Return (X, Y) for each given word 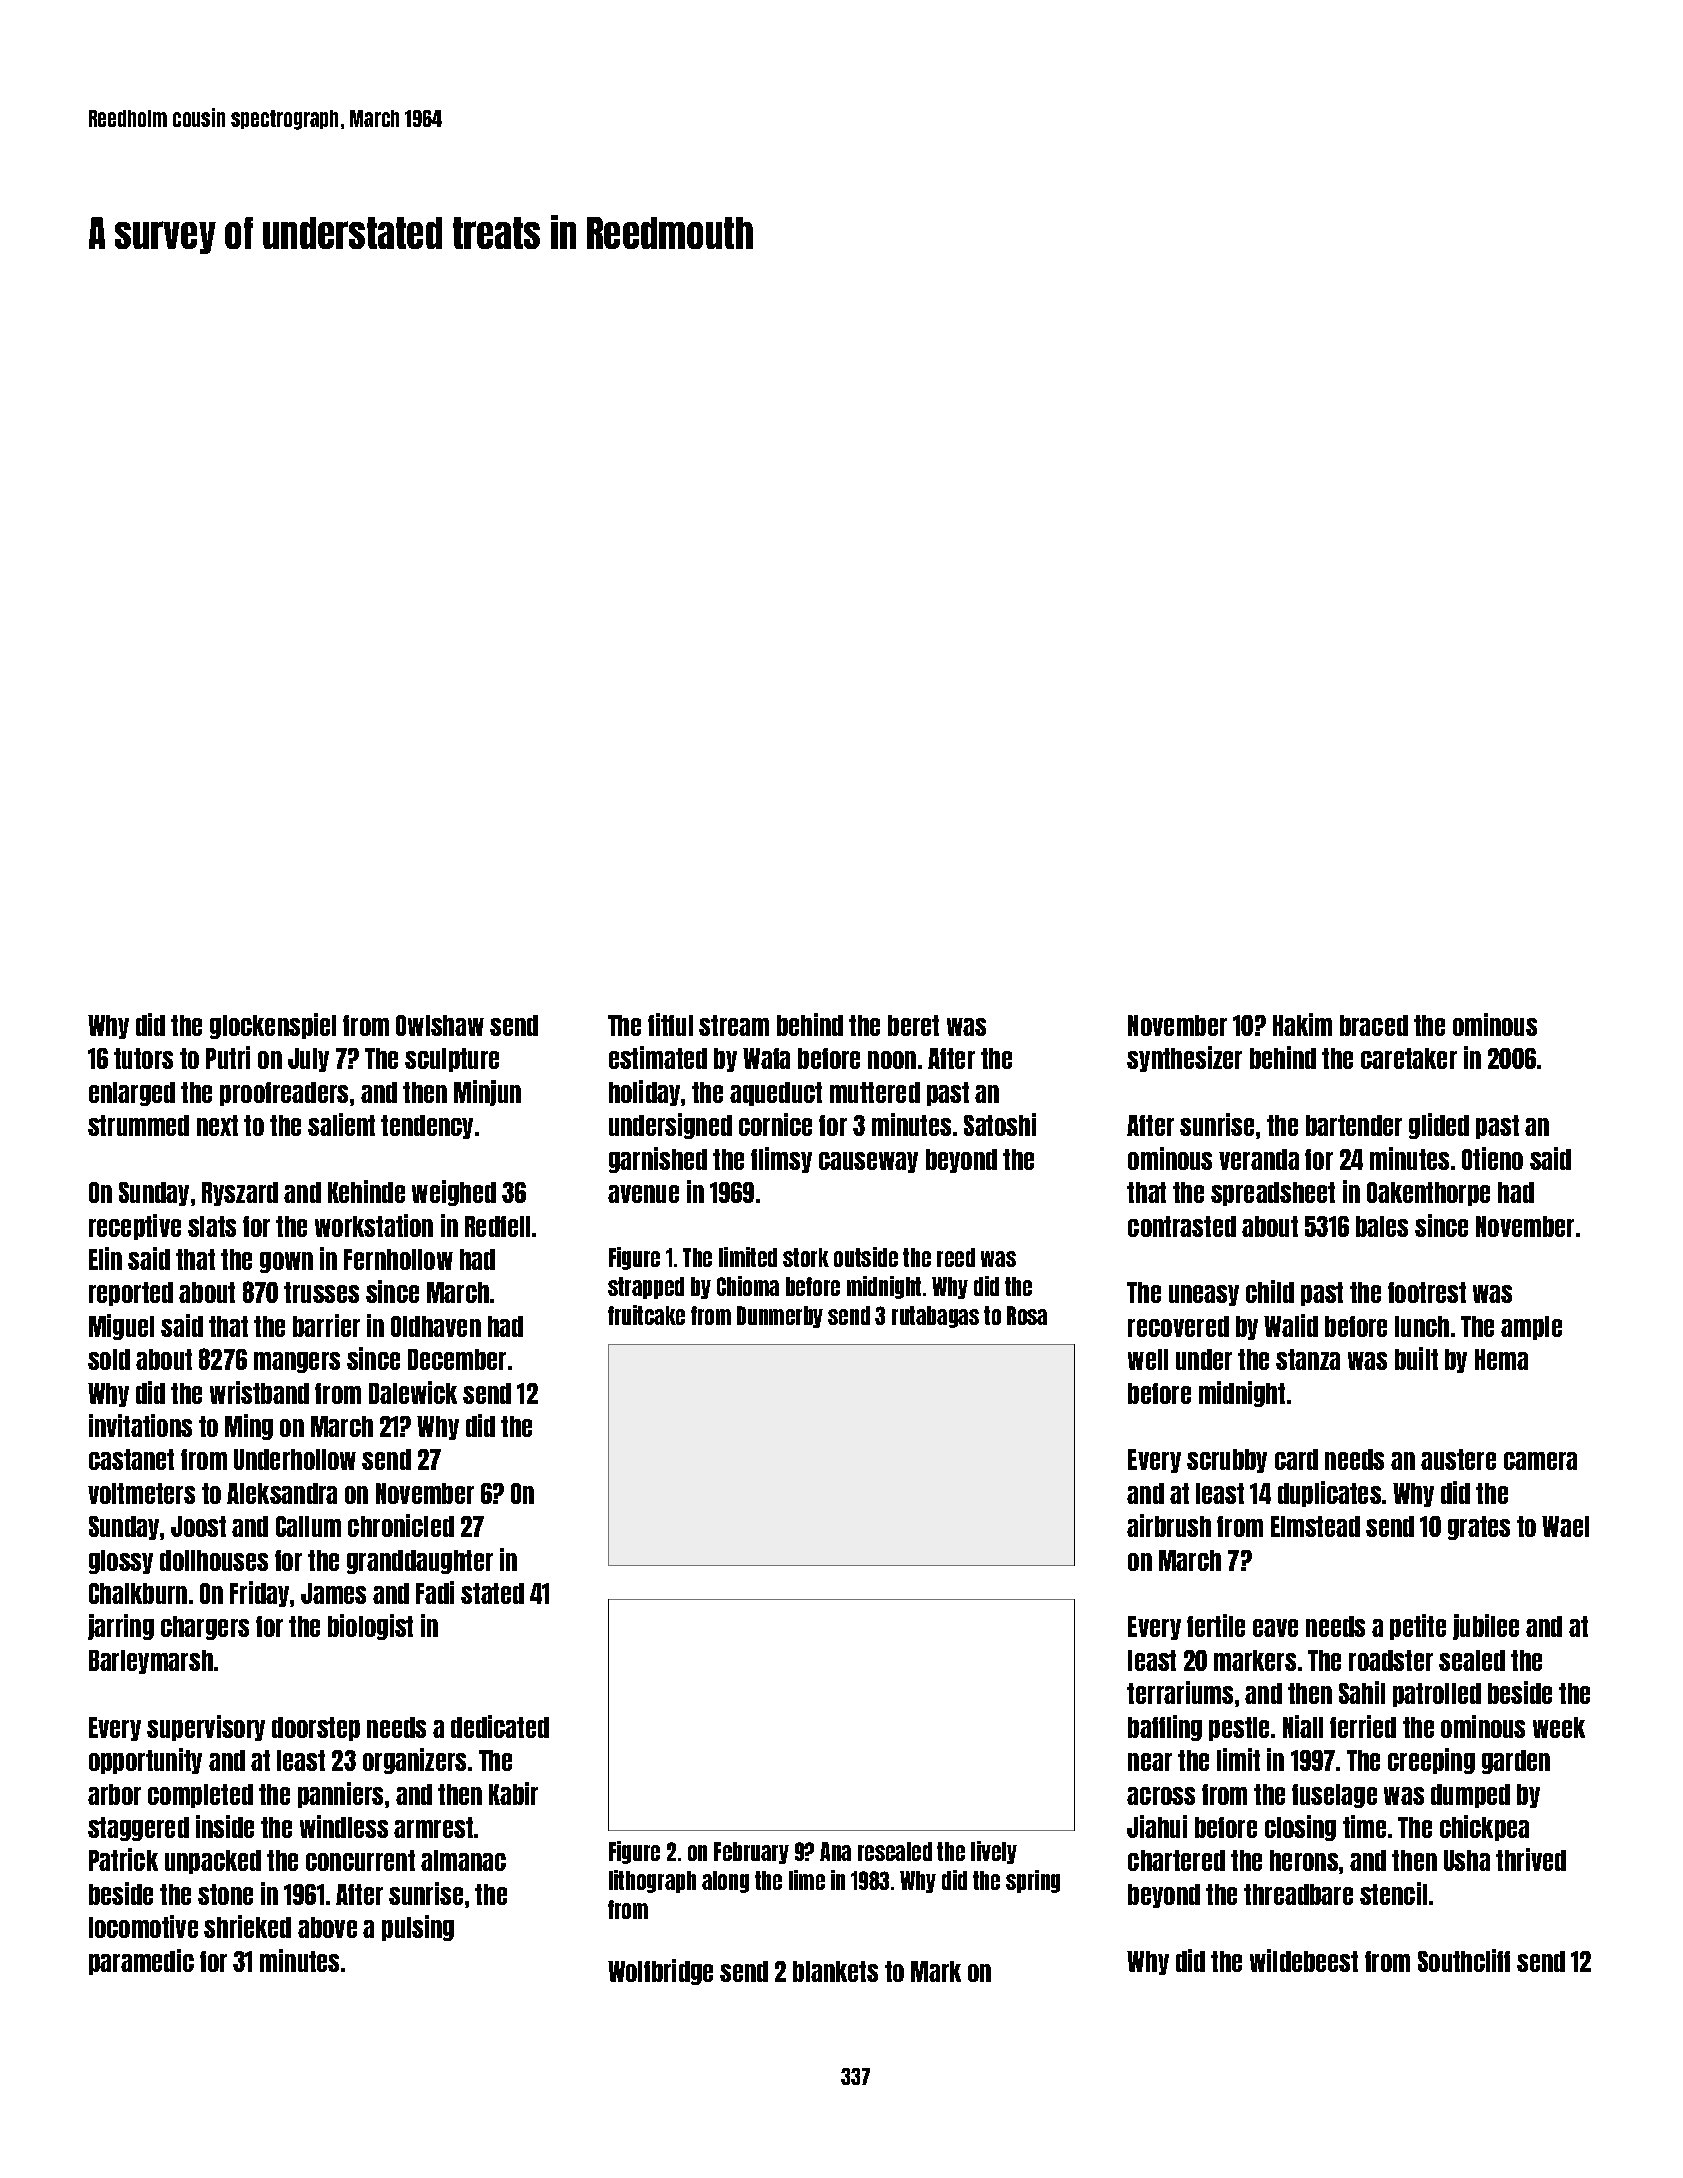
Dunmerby (780, 1317)
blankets (835, 1971)
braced (1374, 1025)
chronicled (401, 1525)
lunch (1422, 1326)
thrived (1531, 1859)
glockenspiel (273, 1026)
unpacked (213, 1862)
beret (913, 1025)
